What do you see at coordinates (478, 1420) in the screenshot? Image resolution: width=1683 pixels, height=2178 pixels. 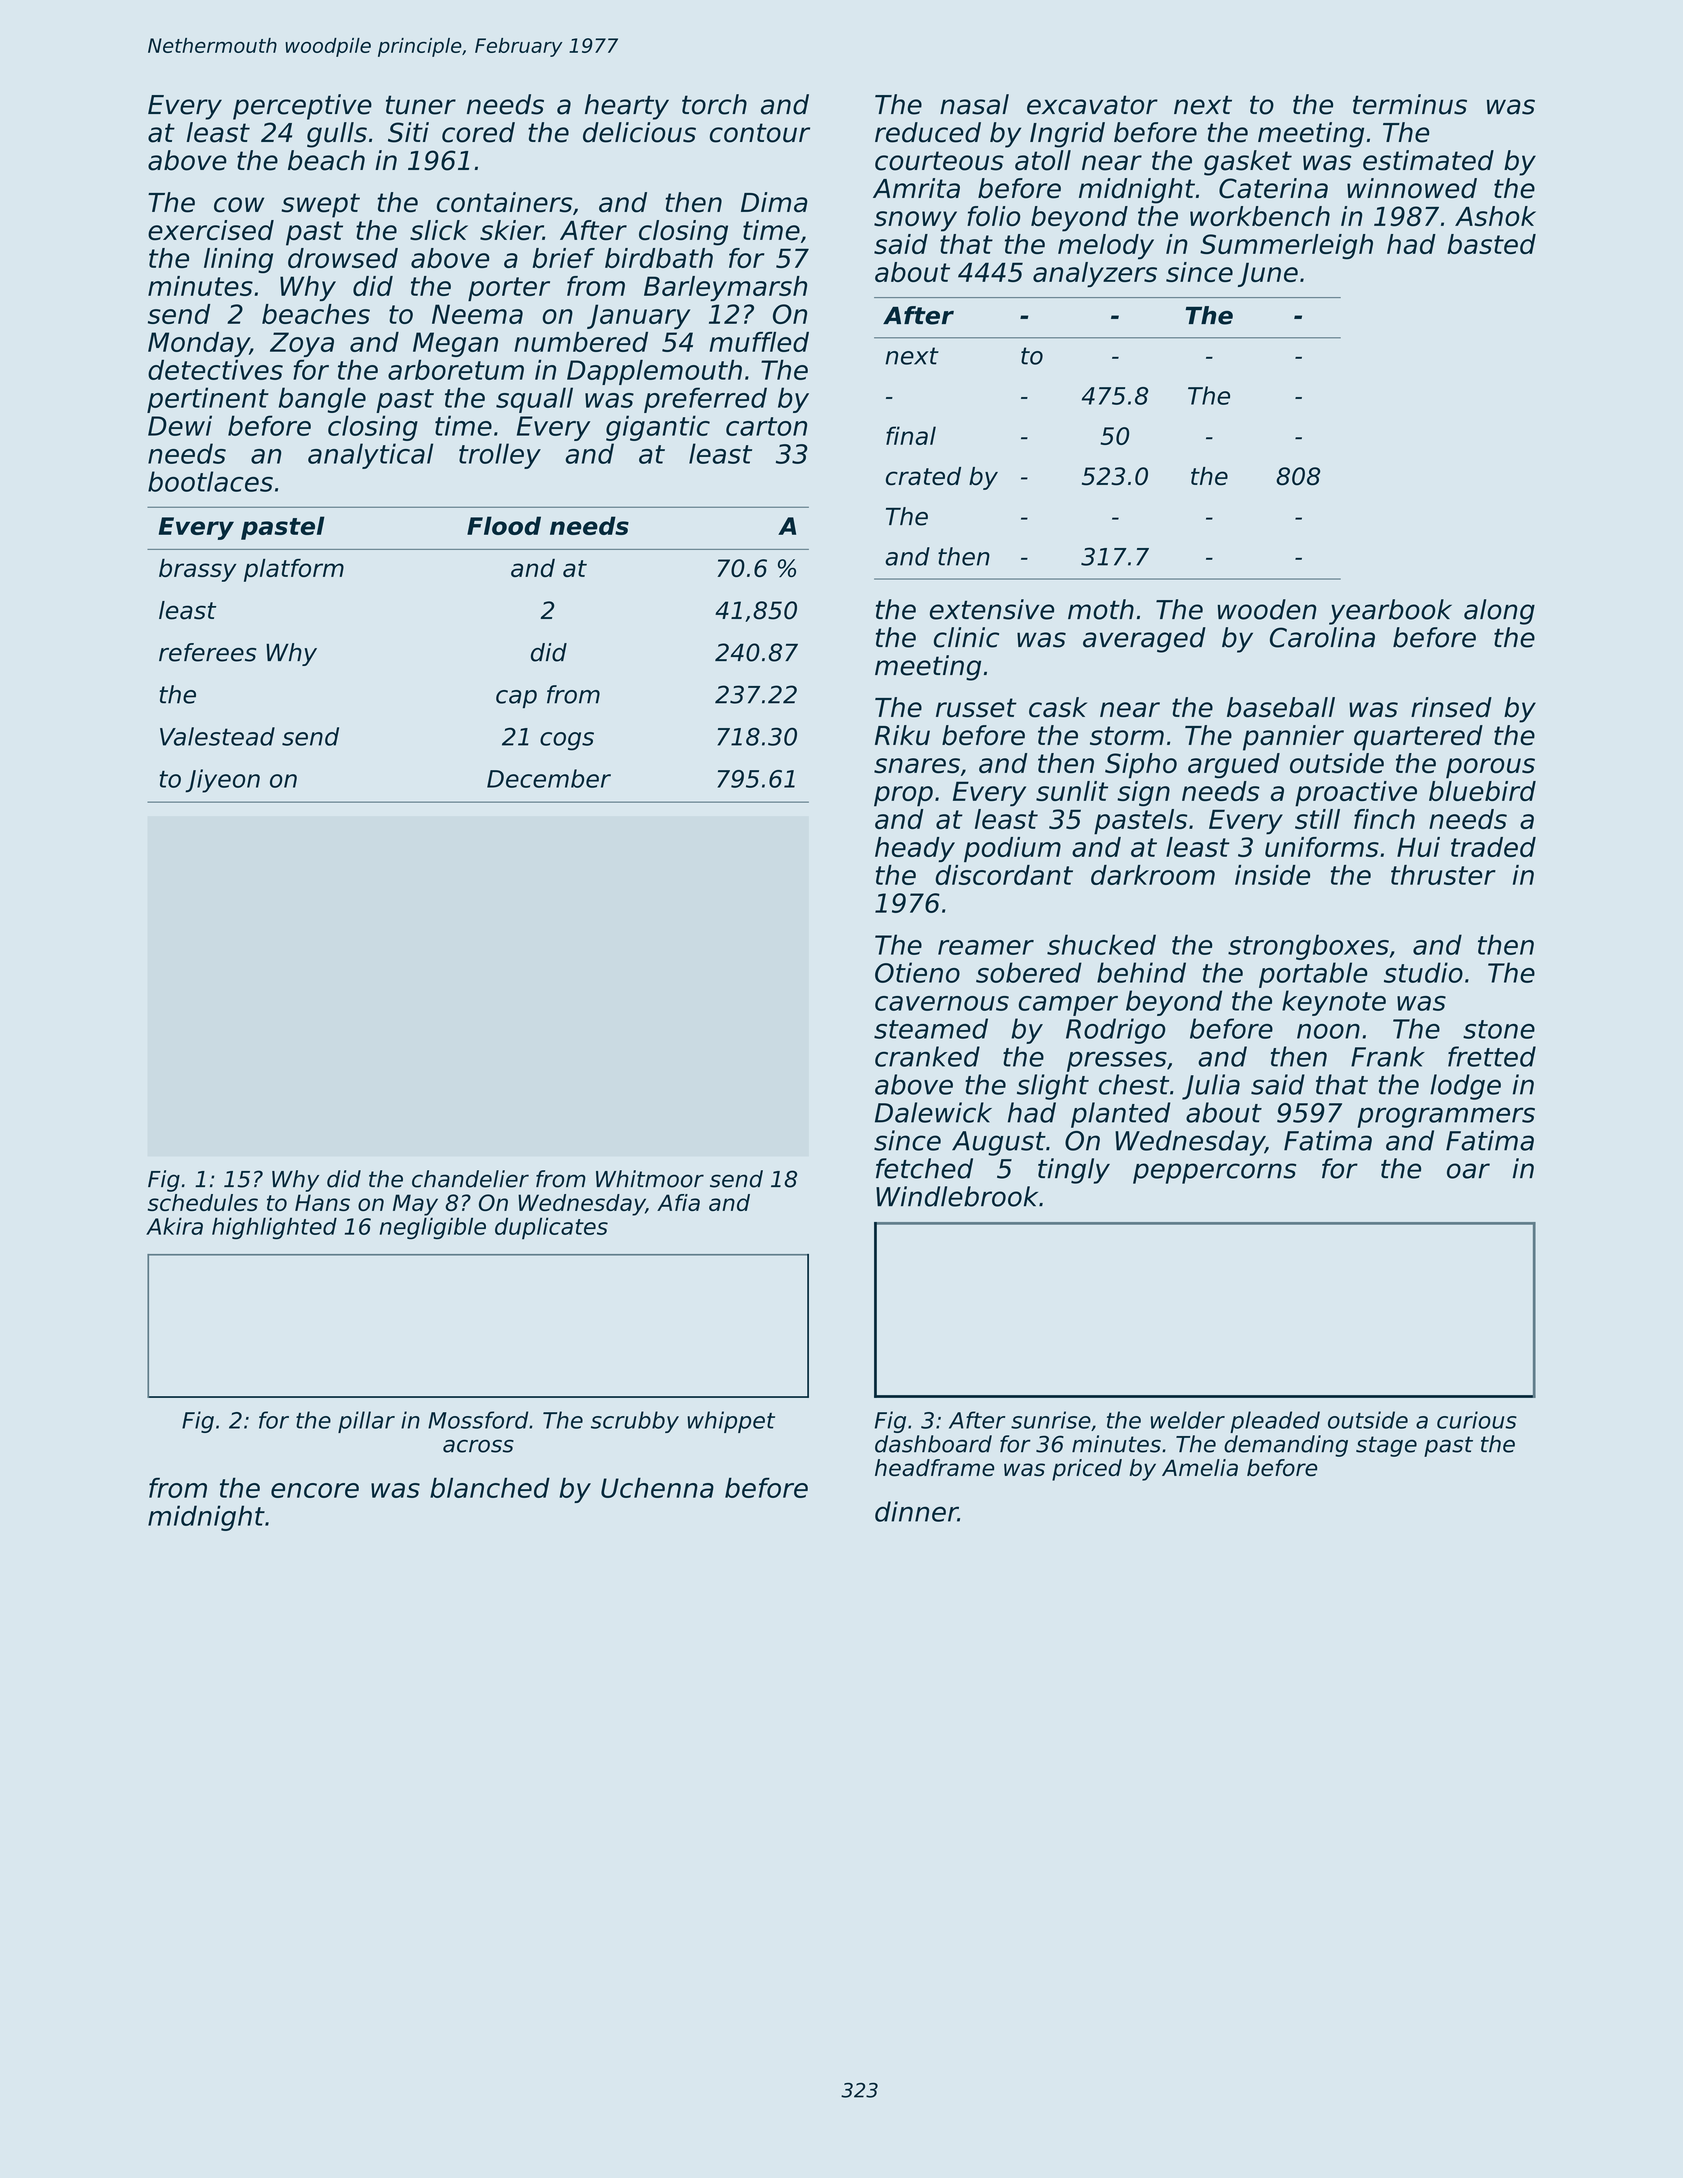 I see `Mossford` at bounding box center [478, 1420].
